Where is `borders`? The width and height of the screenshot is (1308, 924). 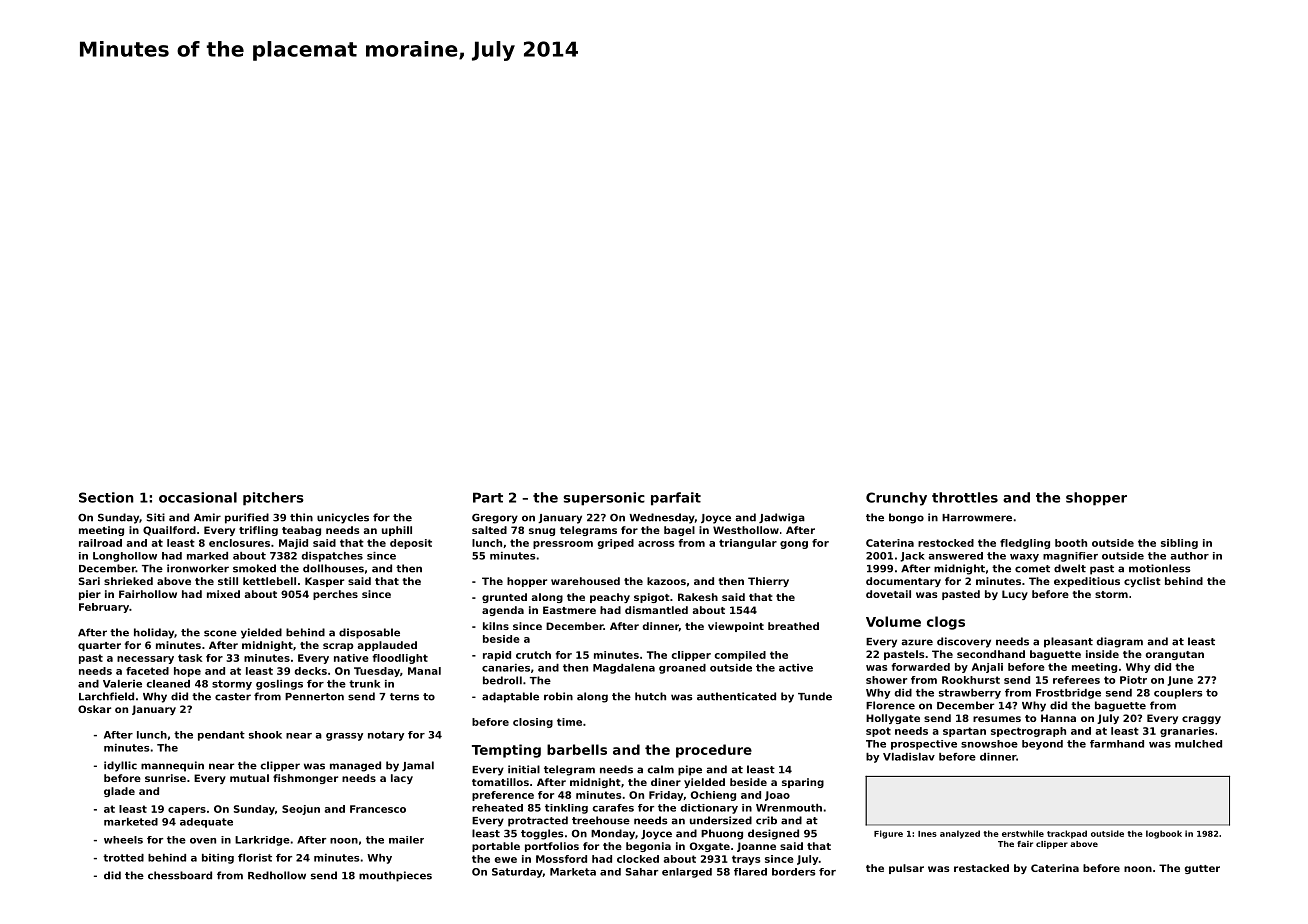
borders is located at coordinates (793, 872).
